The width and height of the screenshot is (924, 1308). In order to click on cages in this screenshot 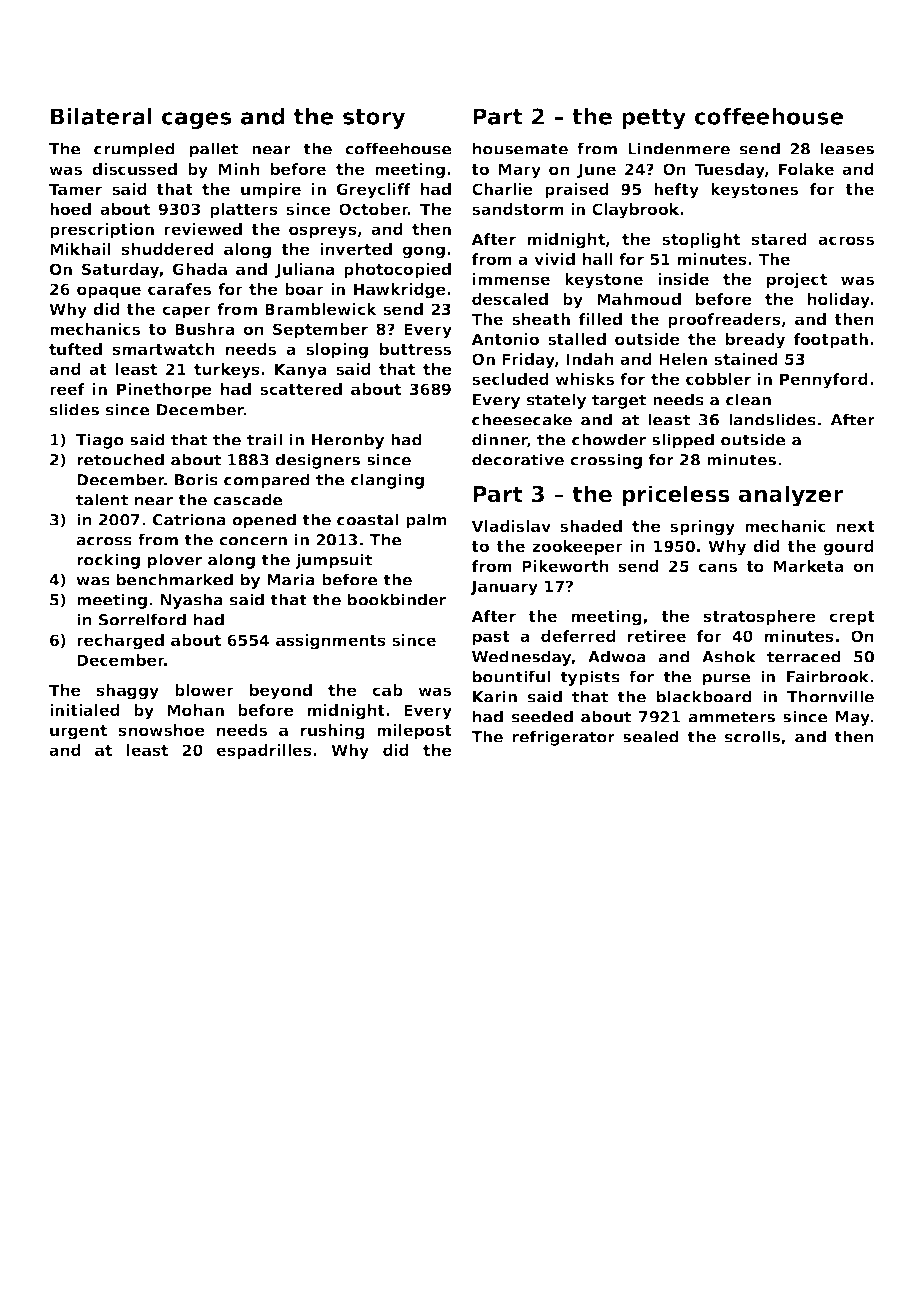, I will do `click(197, 120)`.
